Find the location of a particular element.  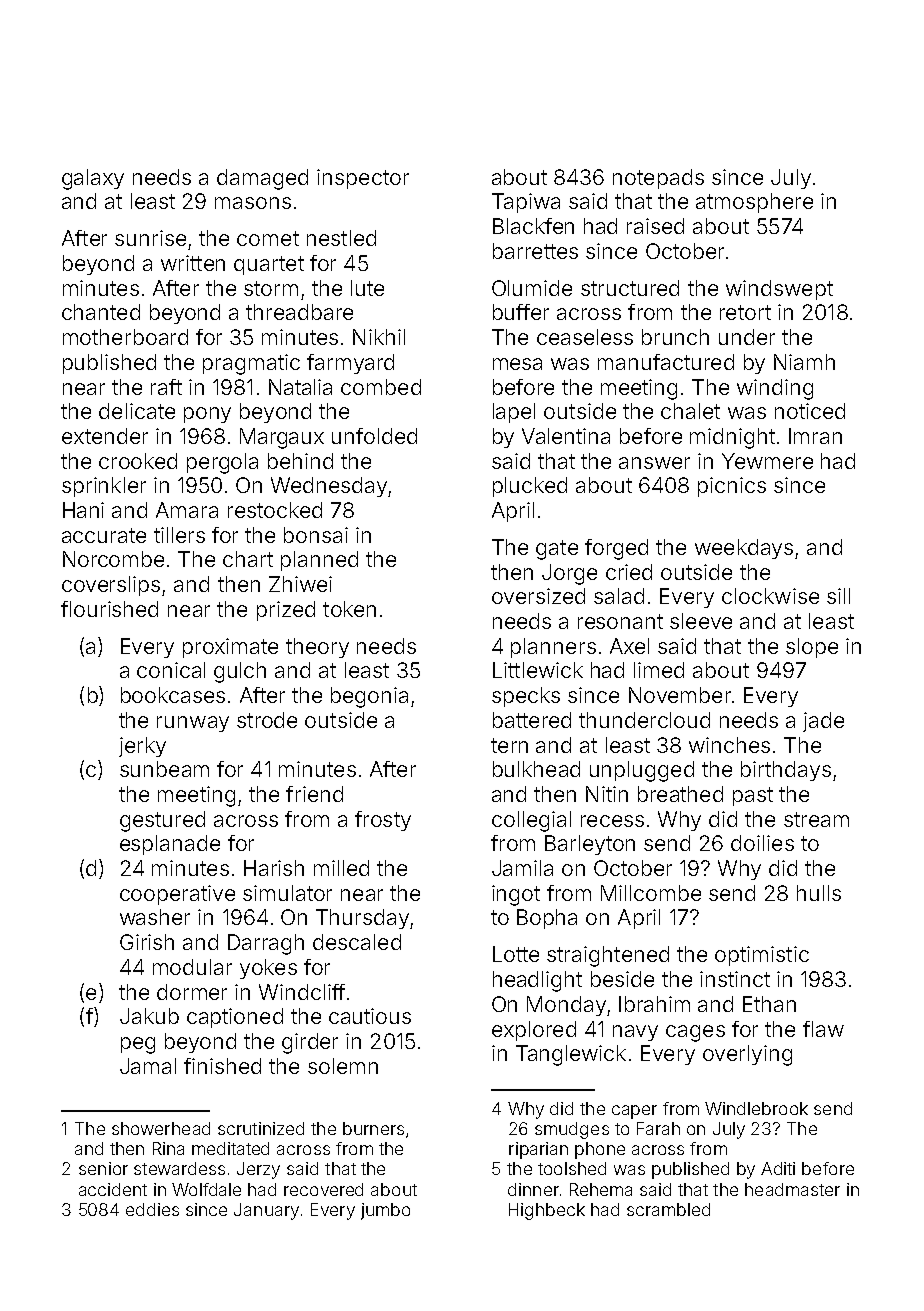

galaxy is located at coordinates (93, 179).
